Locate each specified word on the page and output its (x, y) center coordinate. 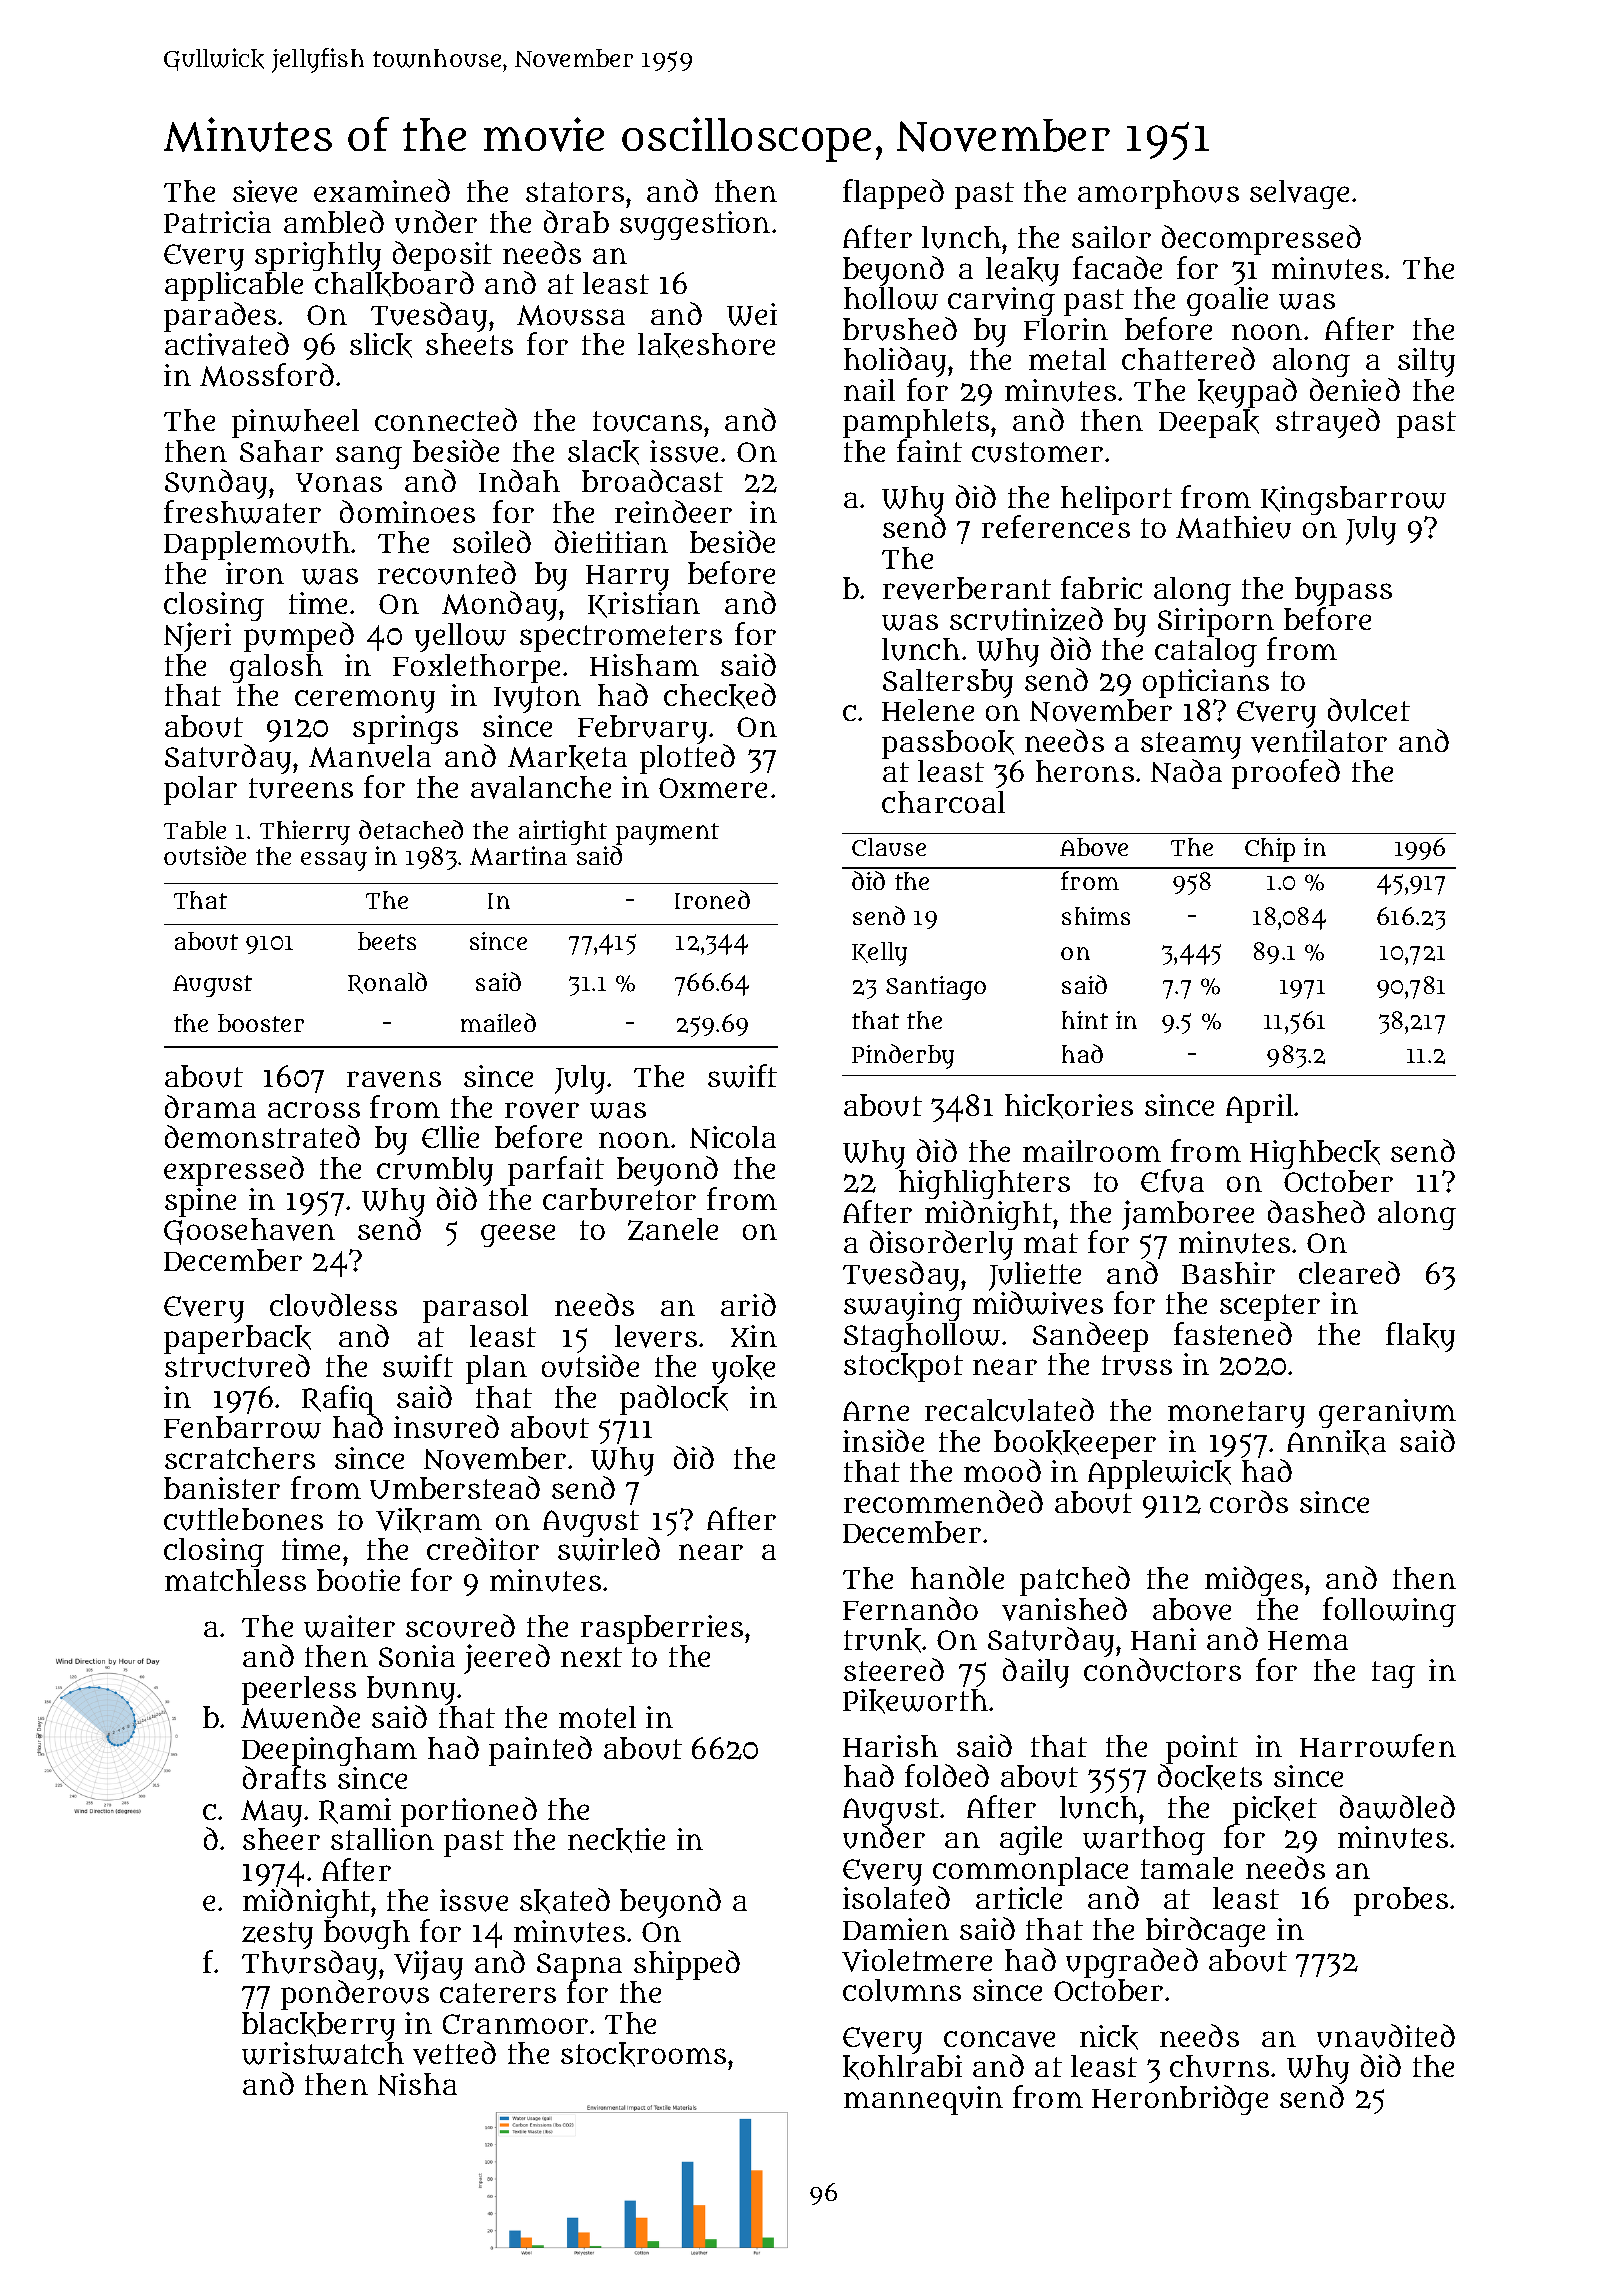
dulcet (1369, 710)
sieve (265, 191)
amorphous (1158, 194)
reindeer (673, 511)
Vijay (428, 1965)
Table (195, 830)
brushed (900, 329)
